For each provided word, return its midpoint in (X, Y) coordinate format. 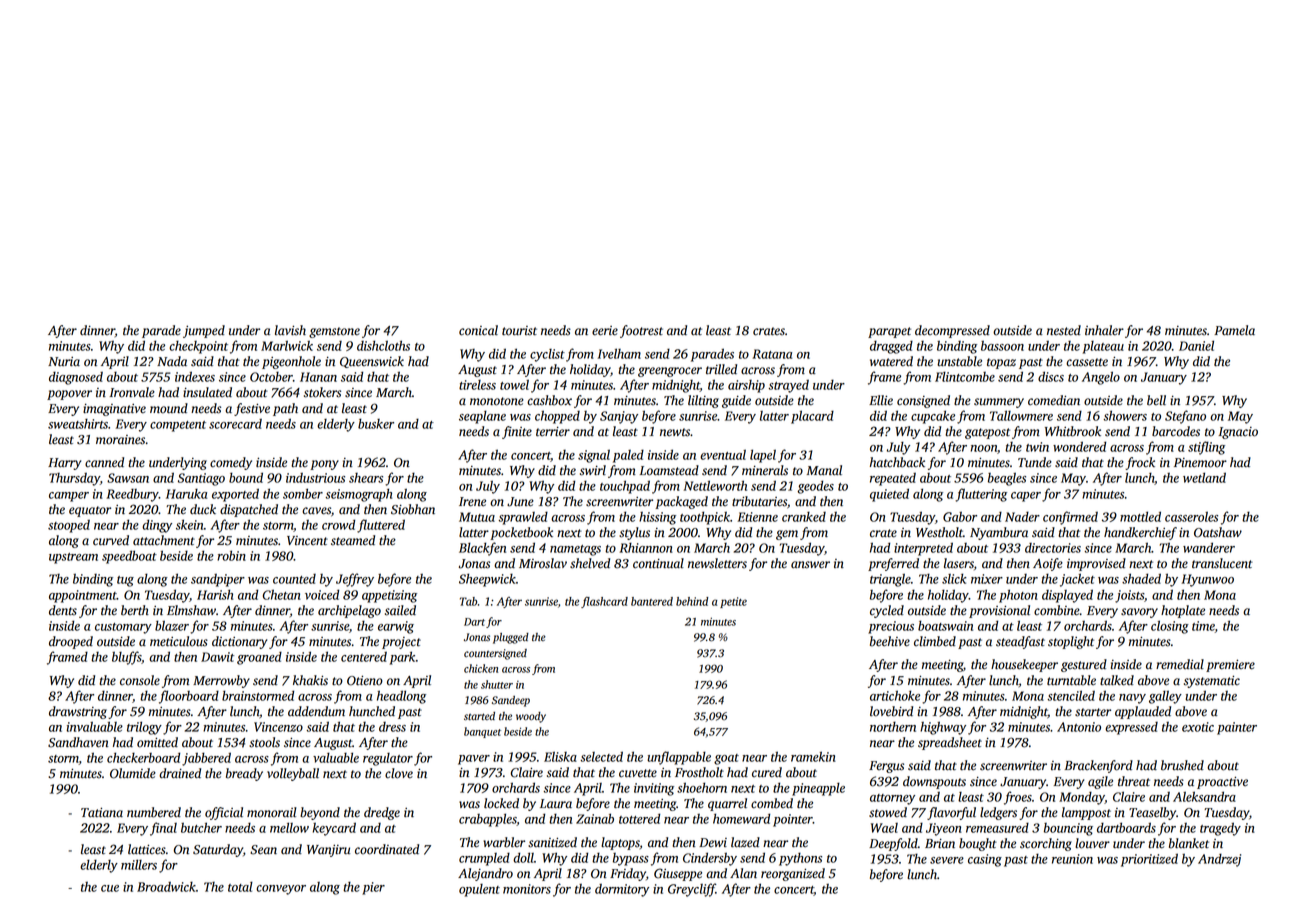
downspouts (934, 782)
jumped (204, 331)
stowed (888, 812)
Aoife (1048, 564)
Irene (472, 502)
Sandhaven (78, 742)
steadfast (1020, 642)
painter (1237, 728)
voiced (322, 594)
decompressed (952, 331)
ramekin (813, 756)
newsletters (717, 563)
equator (90, 511)
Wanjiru (328, 851)
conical (478, 330)
